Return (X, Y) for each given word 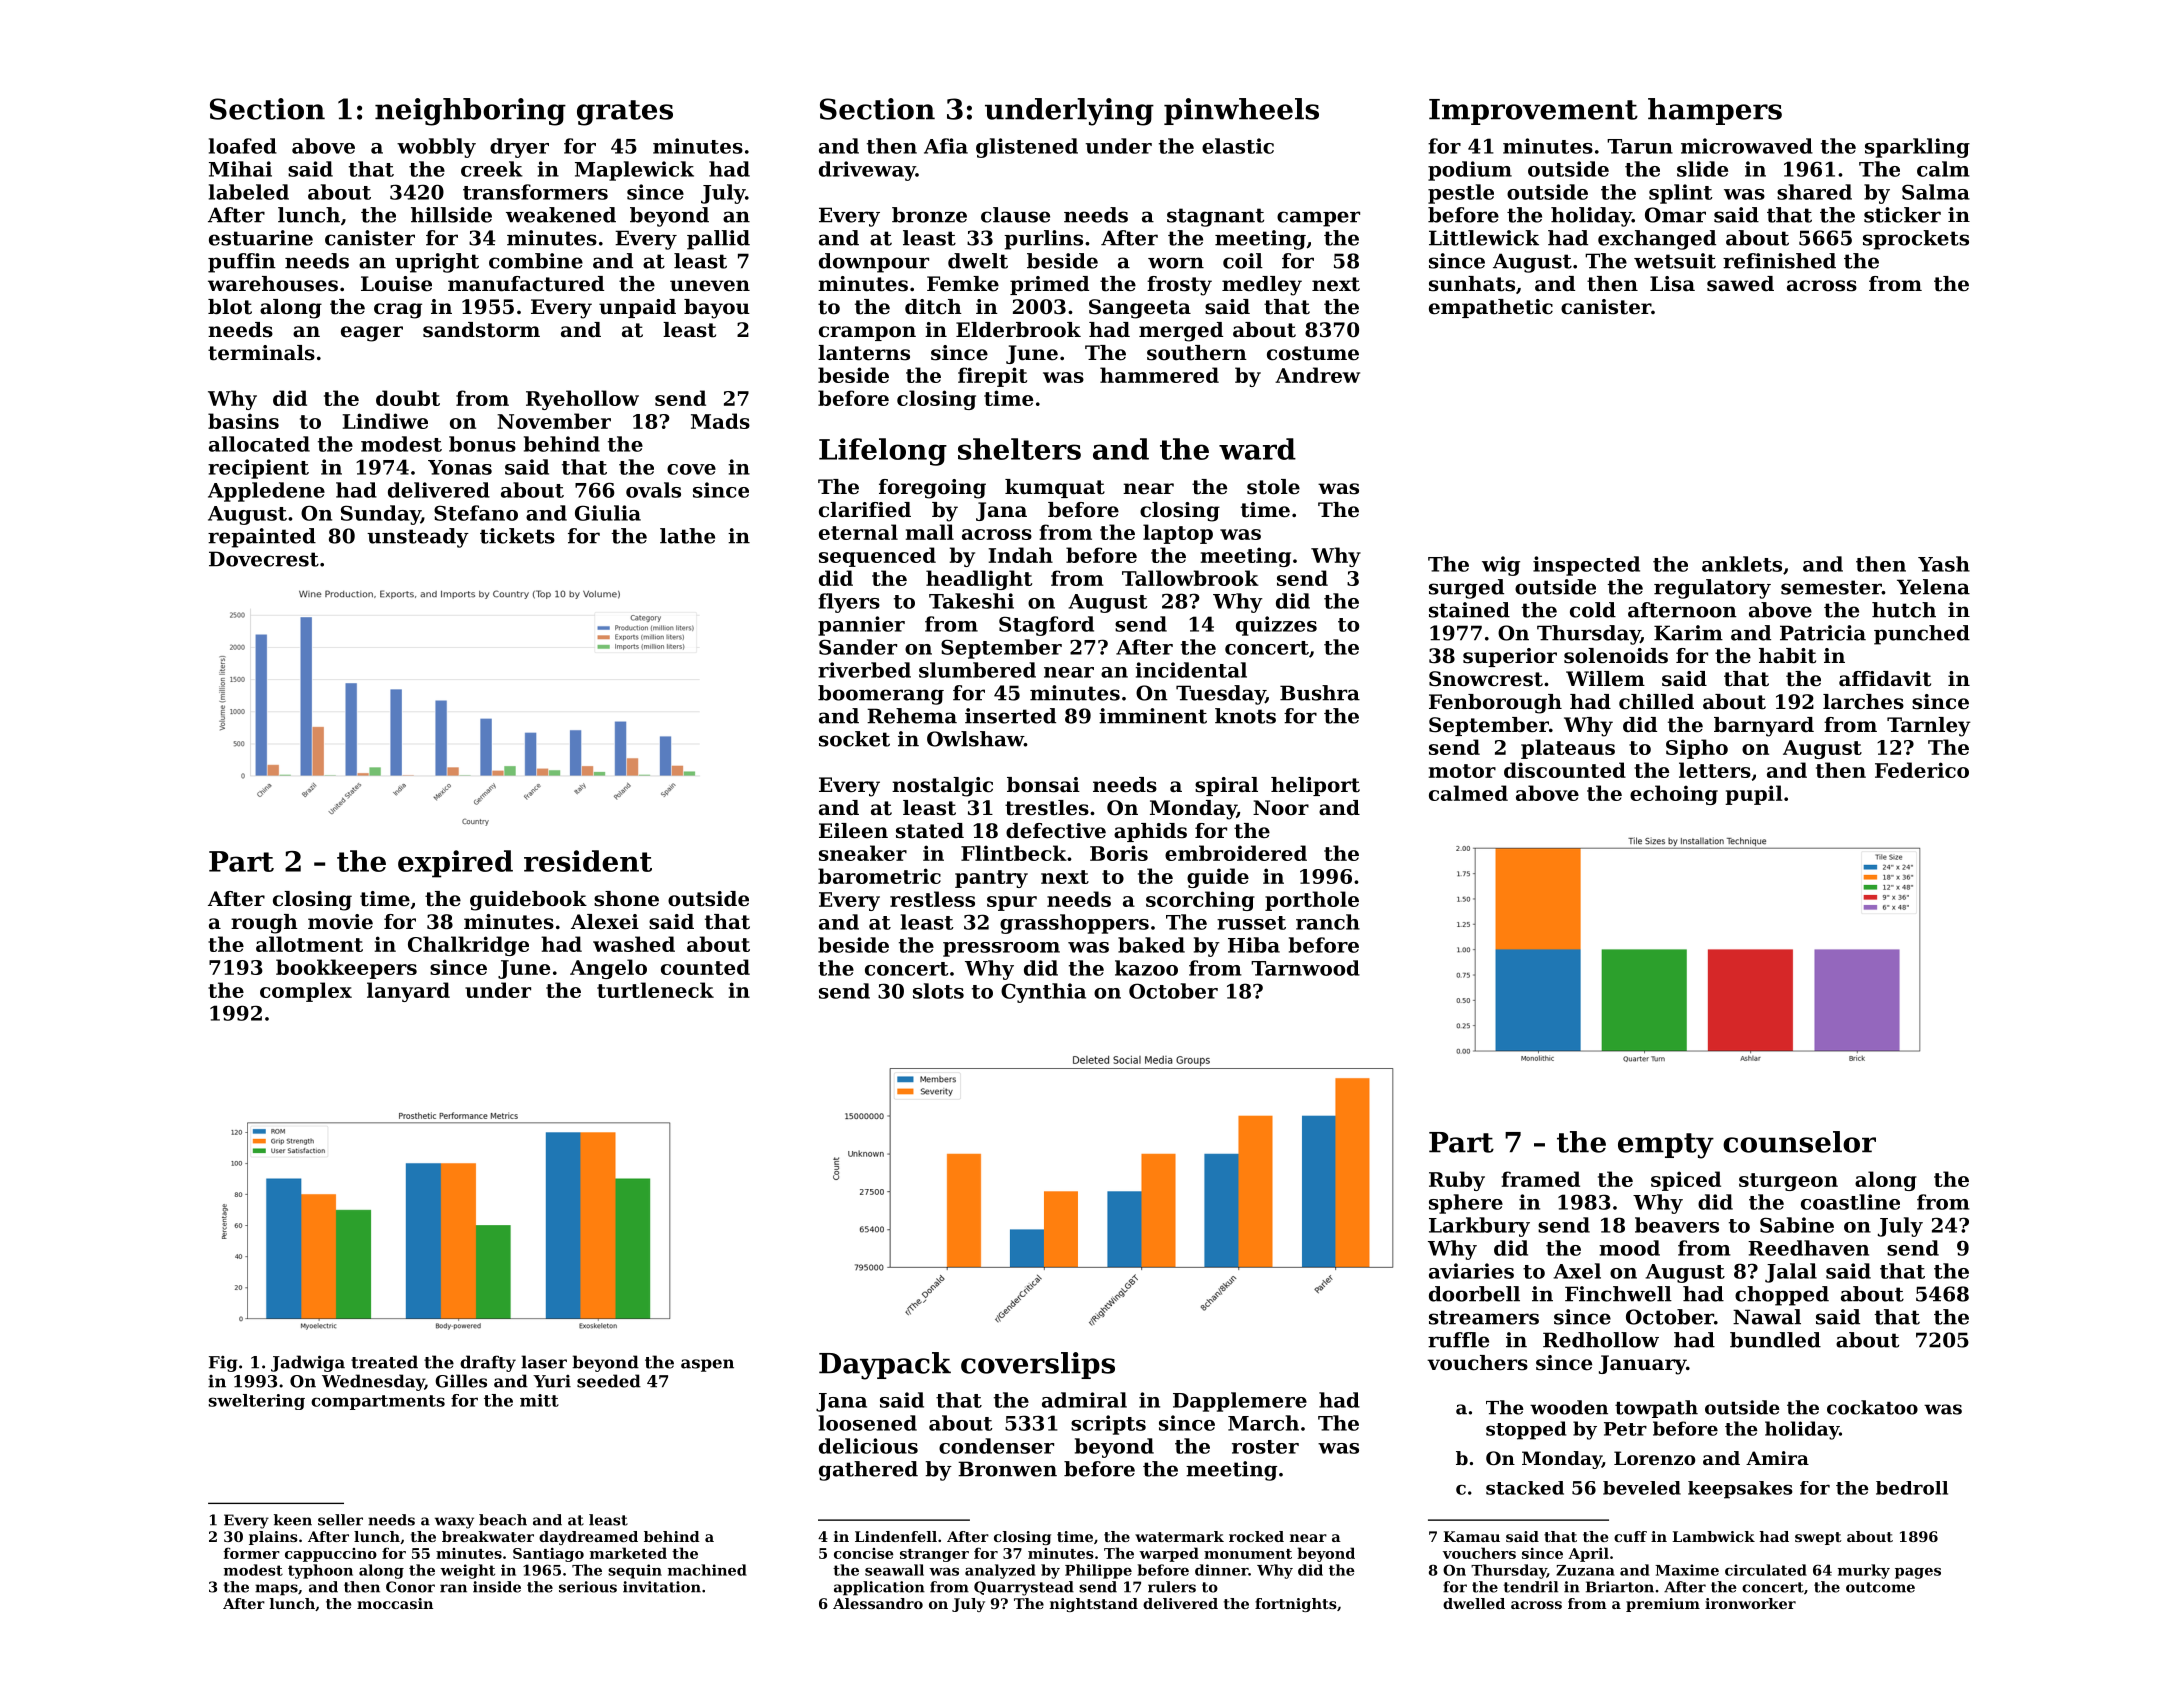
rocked (1256, 1536)
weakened (561, 215)
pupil (1753, 795)
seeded (609, 1381)
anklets (1742, 564)
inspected (1586, 566)
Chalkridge (468, 946)
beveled (1642, 1488)
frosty (1179, 286)
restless (932, 899)
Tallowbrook (1190, 578)
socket (854, 739)
